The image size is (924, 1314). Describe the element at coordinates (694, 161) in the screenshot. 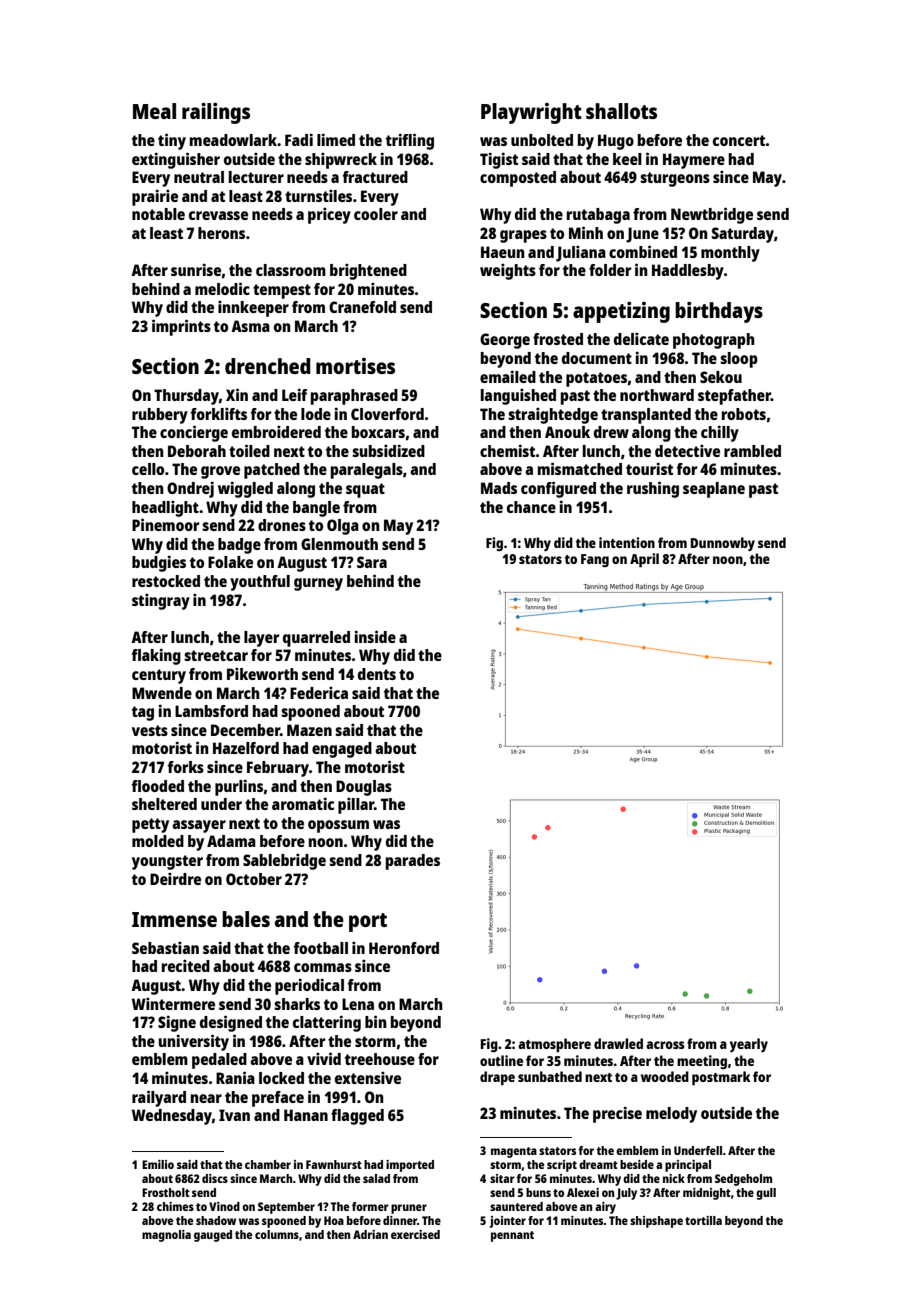

I see `Haymere` at that location.
